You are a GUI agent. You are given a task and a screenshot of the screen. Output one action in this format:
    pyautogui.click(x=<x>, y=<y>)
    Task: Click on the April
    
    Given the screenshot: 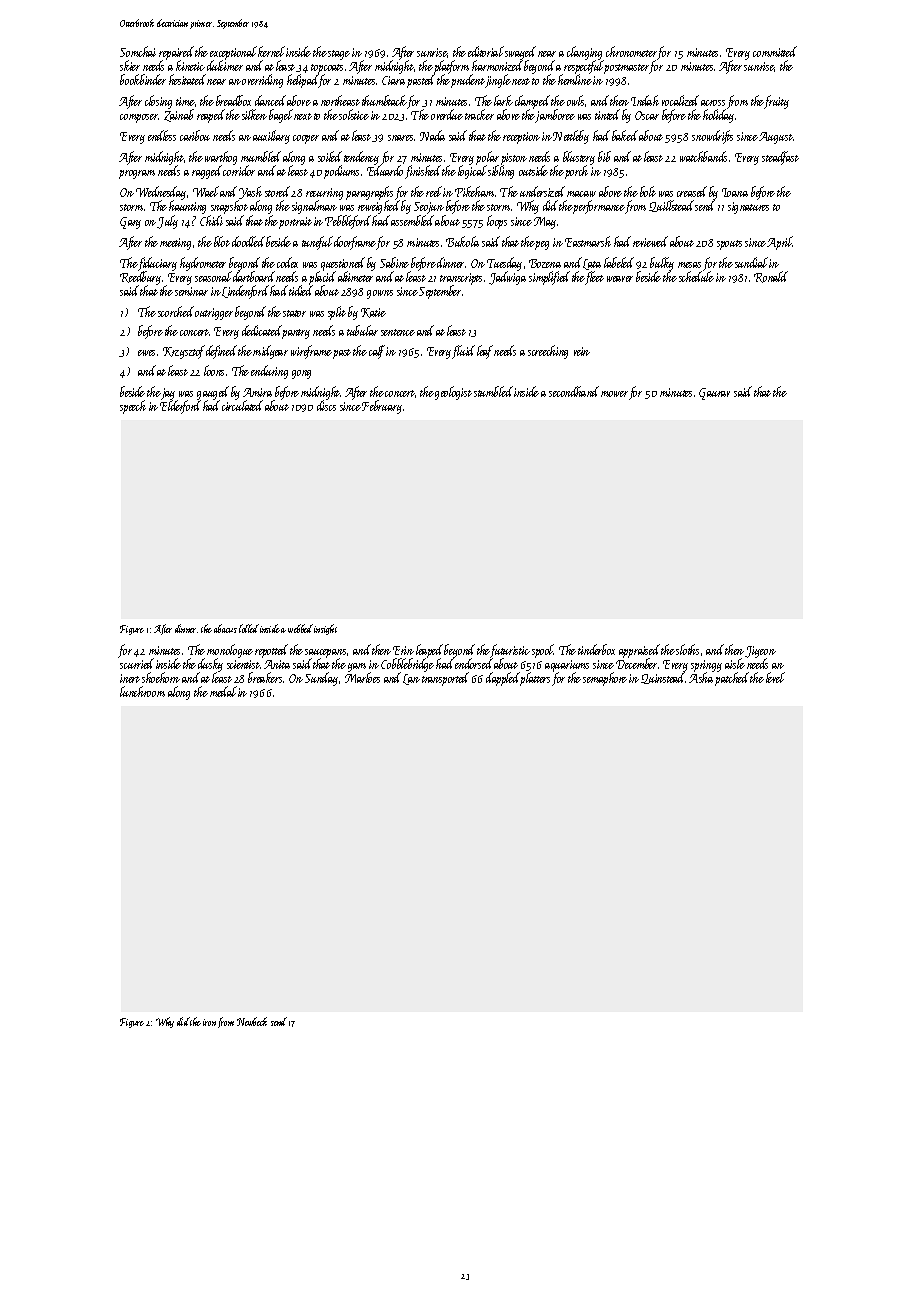 What is the action you would take?
    pyautogui.click(x=780, y=243)
